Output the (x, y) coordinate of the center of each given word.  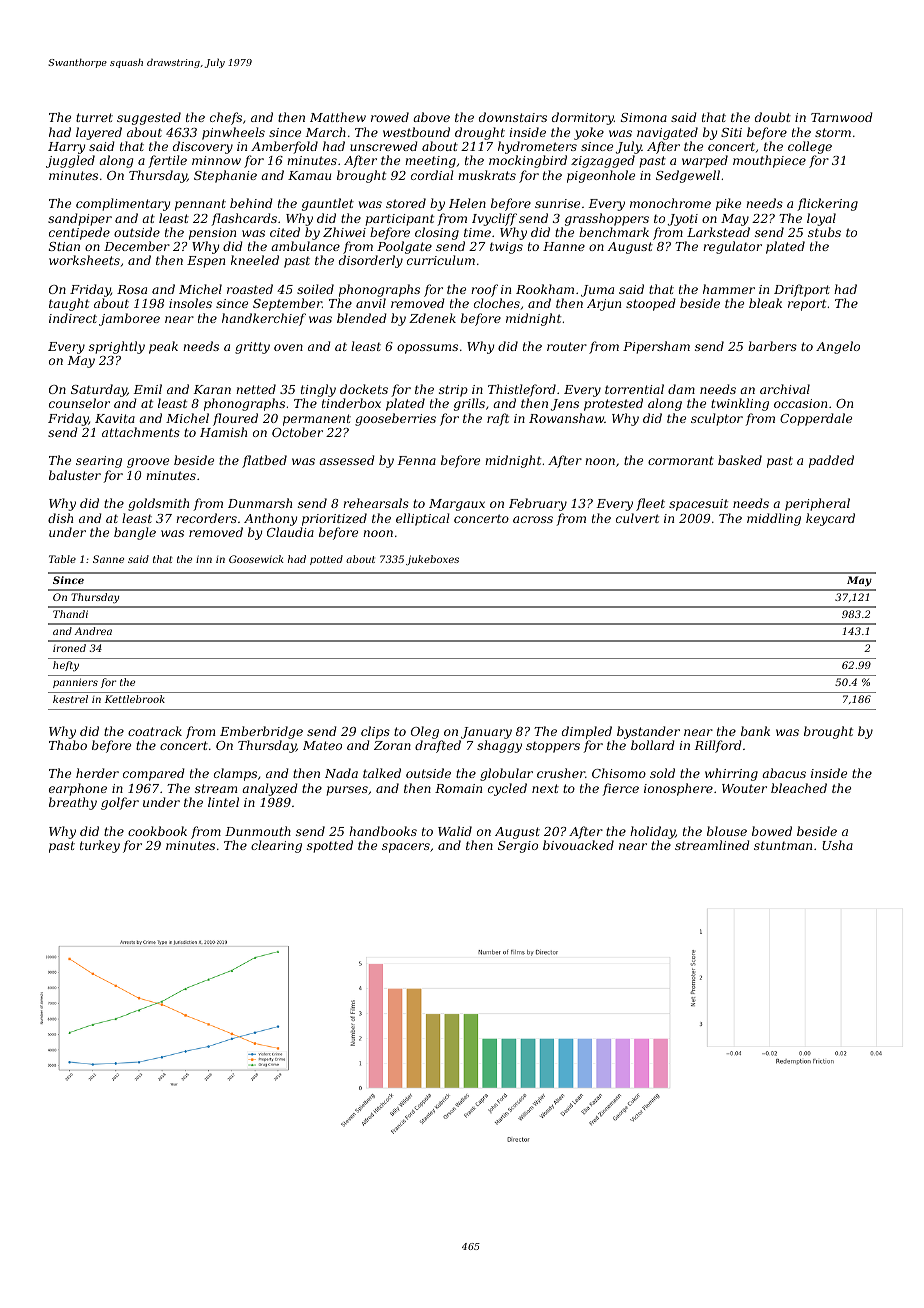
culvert (637, 518)
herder (97, 773)
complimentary (123, 204)
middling (774, 519)
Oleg (425, 732)
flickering (827, 204)
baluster (75, 475)
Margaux (457, 505)
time (477, 232)
